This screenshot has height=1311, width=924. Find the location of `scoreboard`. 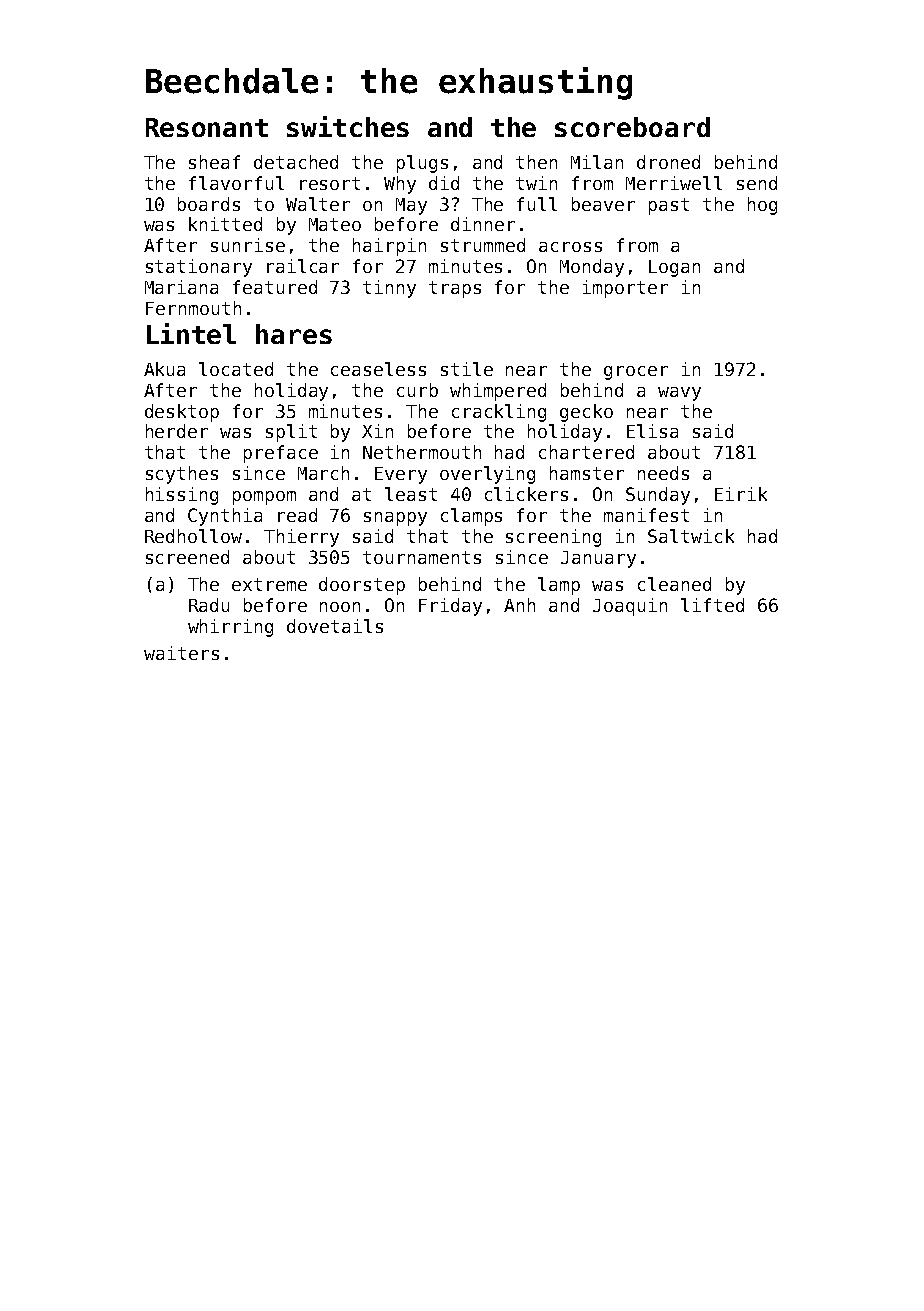

scoreboard is located at coordinates (632, 127).
